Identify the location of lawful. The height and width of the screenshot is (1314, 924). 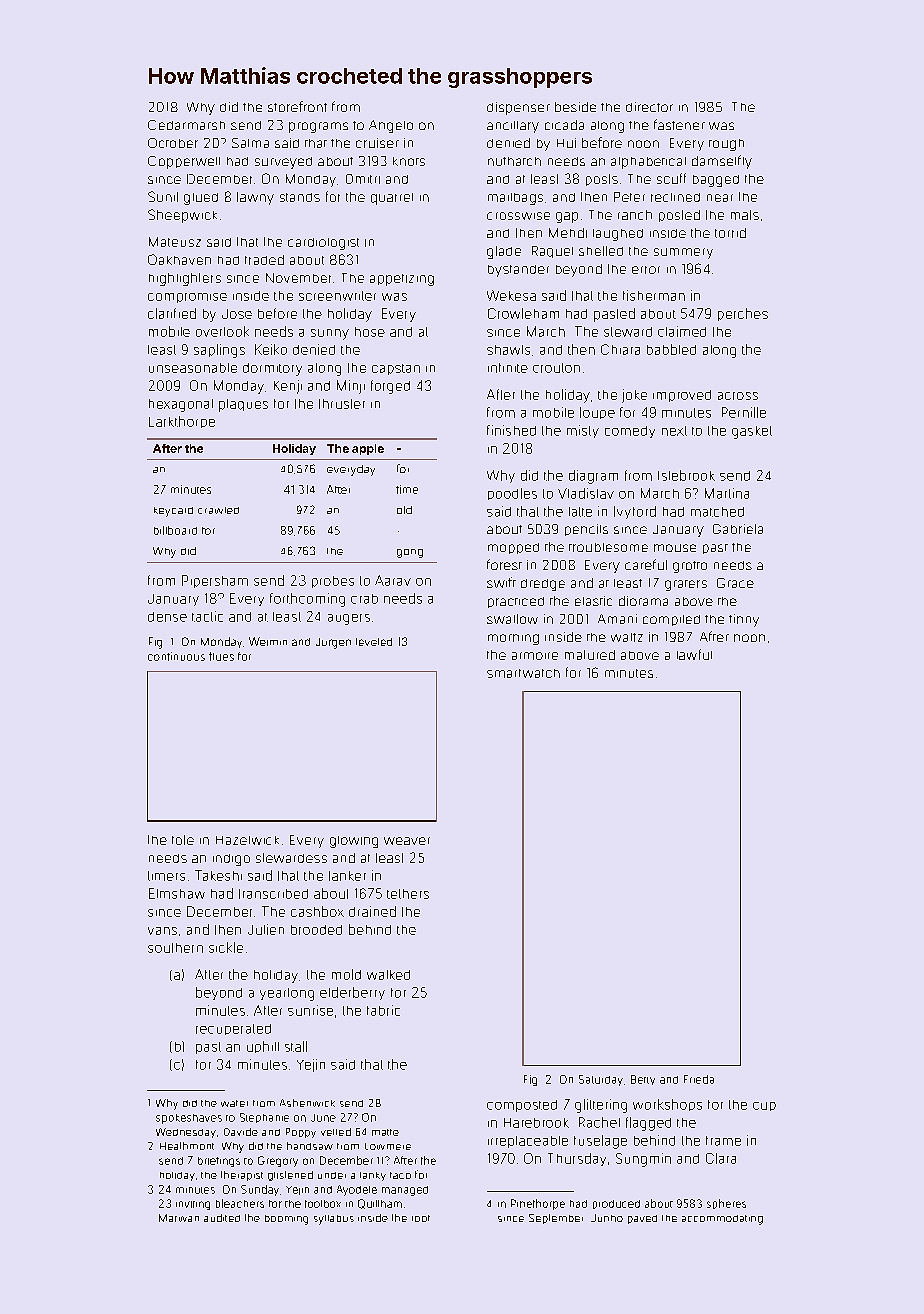
(694, 654).
